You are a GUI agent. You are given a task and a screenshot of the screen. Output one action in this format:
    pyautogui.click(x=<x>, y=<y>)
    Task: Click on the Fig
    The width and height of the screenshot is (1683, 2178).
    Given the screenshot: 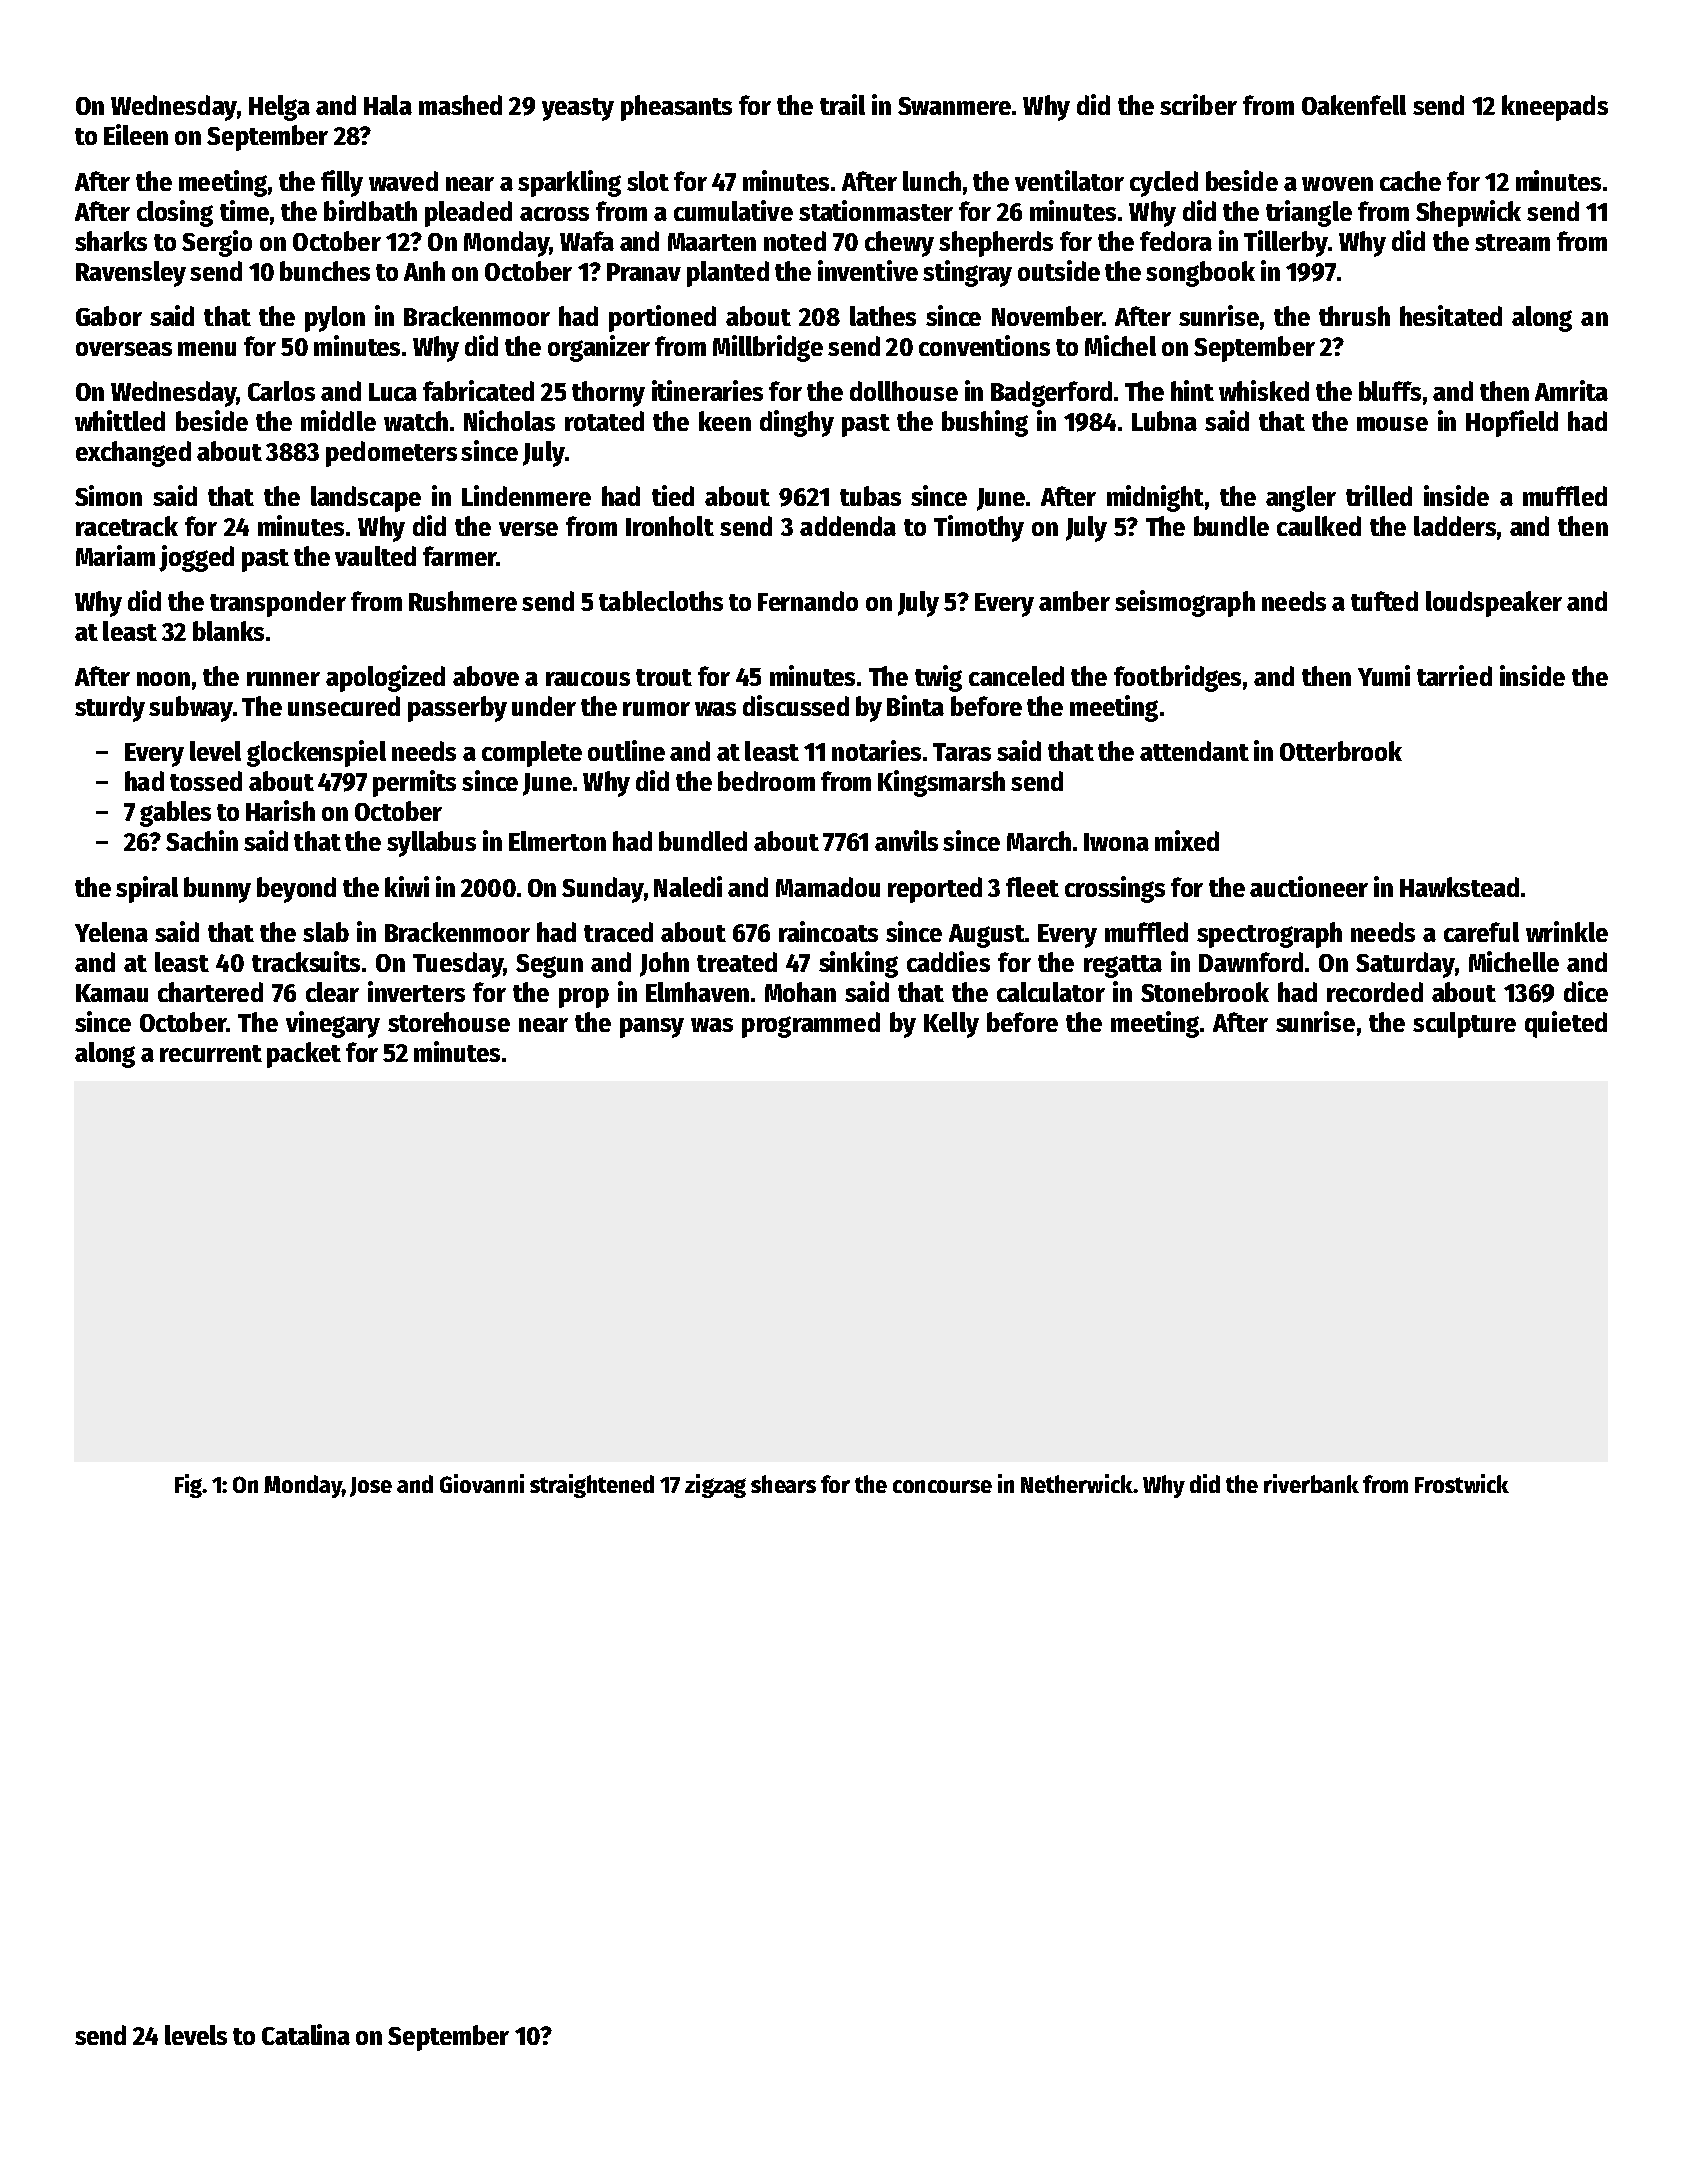 What is the action you would take?
    pyautogui.click(x=189, y=1486)
